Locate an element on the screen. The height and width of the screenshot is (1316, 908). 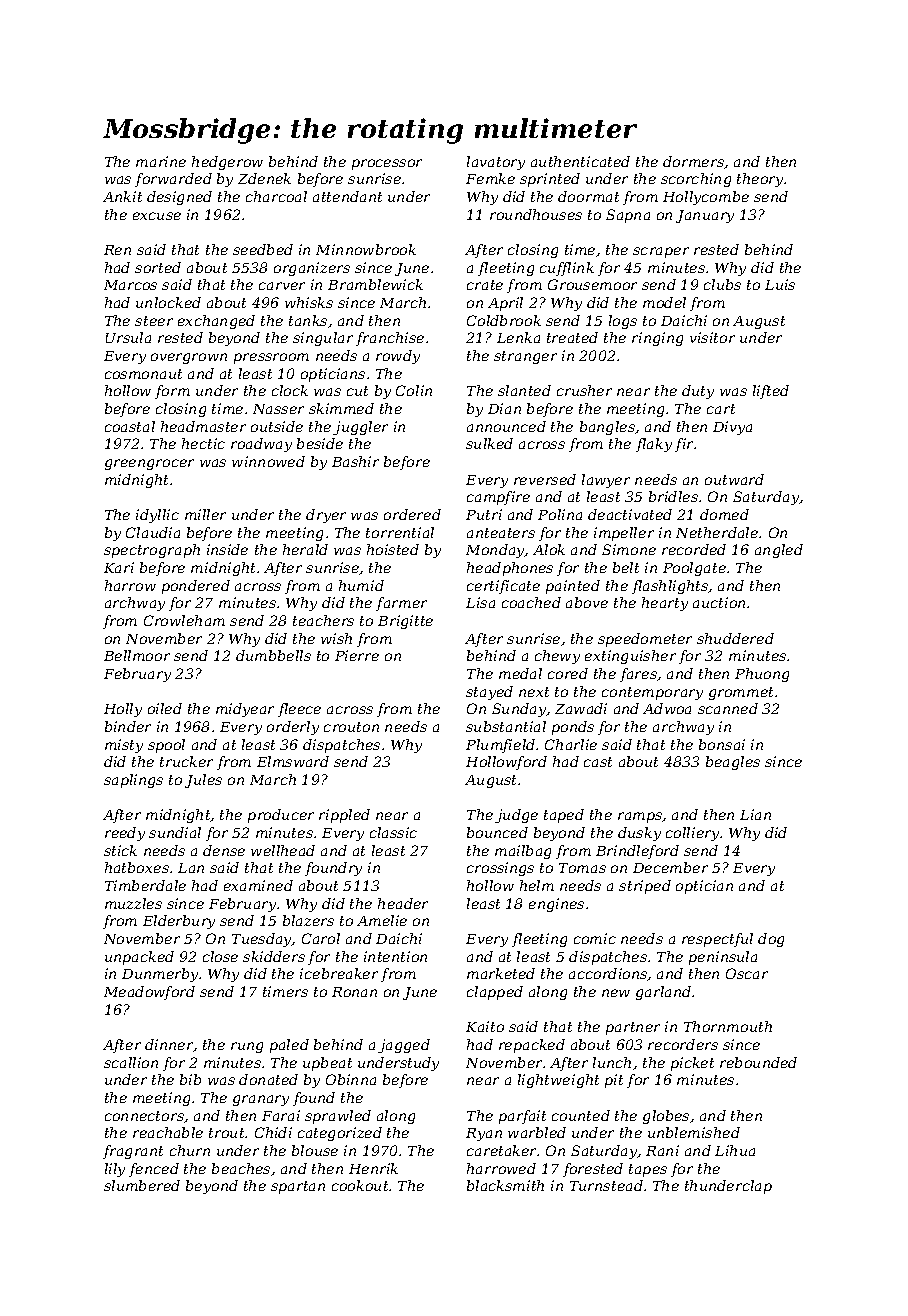
Poolgate is located at coordinates (694, 569).
